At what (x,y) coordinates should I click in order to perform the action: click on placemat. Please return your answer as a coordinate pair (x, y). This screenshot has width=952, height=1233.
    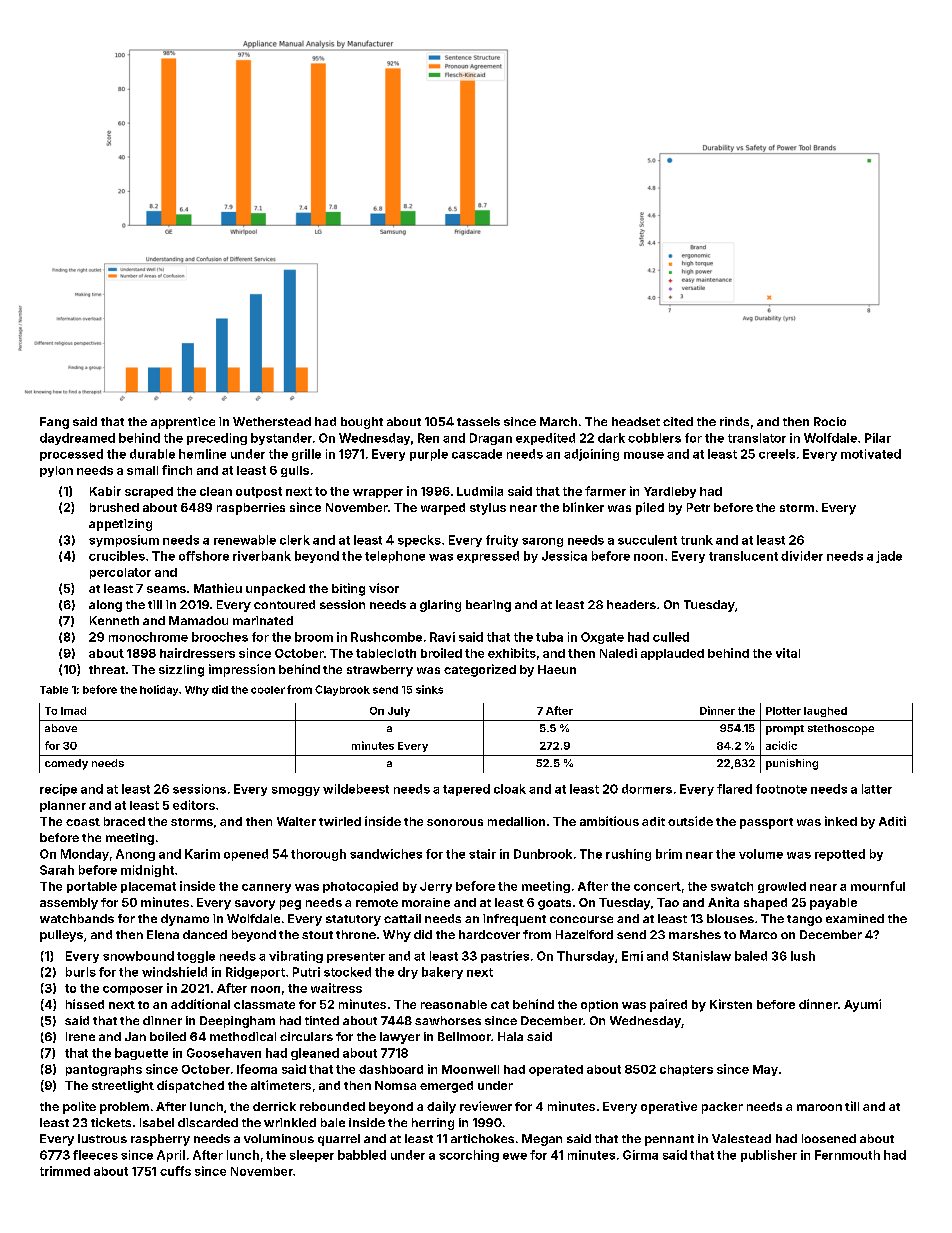
    Looking at the image, I should click on (148, 887).
